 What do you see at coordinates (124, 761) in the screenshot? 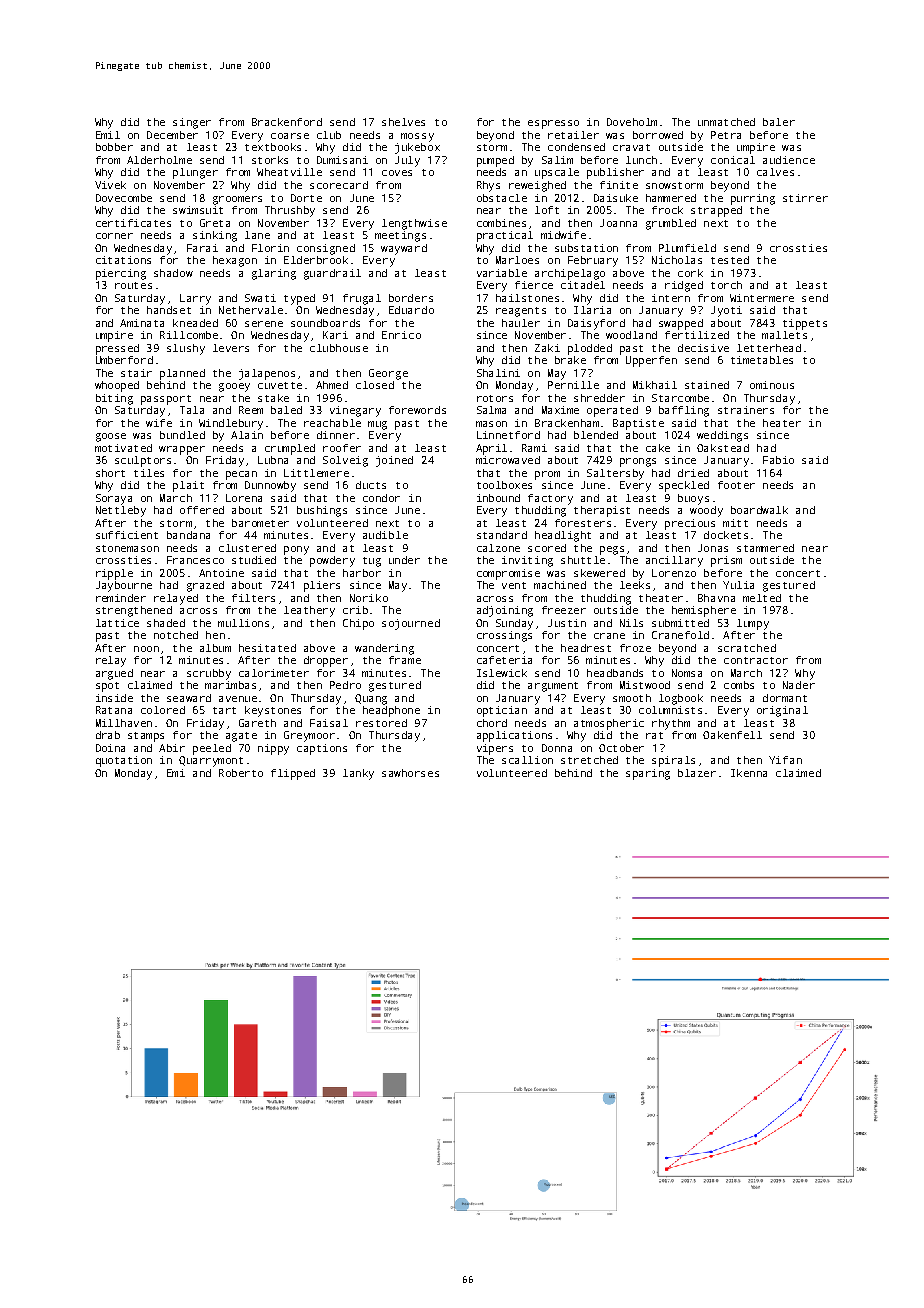
I see `quotation` at bounding box center [124, 761].
